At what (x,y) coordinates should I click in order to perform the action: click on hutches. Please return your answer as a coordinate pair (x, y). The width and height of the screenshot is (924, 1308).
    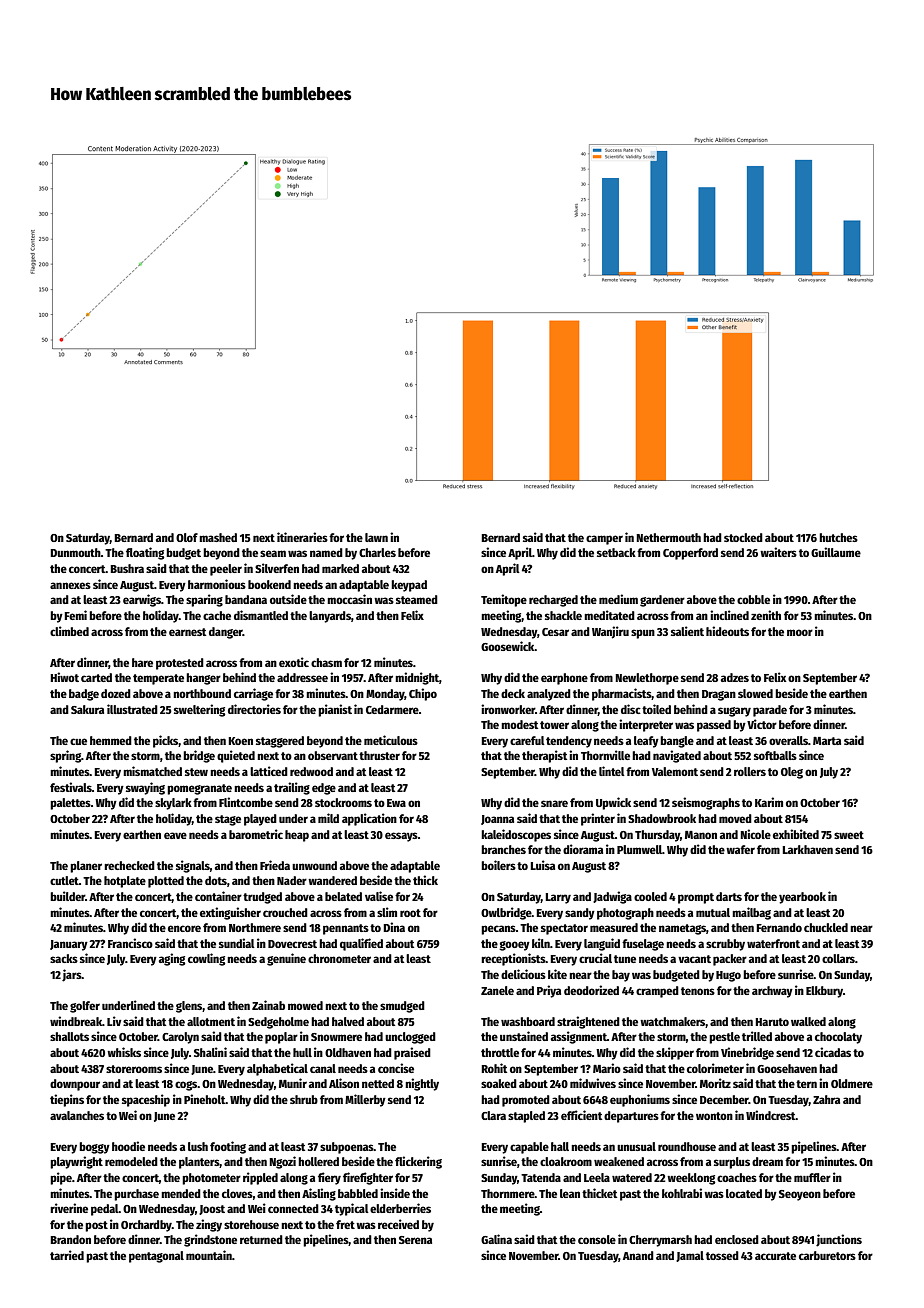
    Looking at the image, I should click on (838, 537).
